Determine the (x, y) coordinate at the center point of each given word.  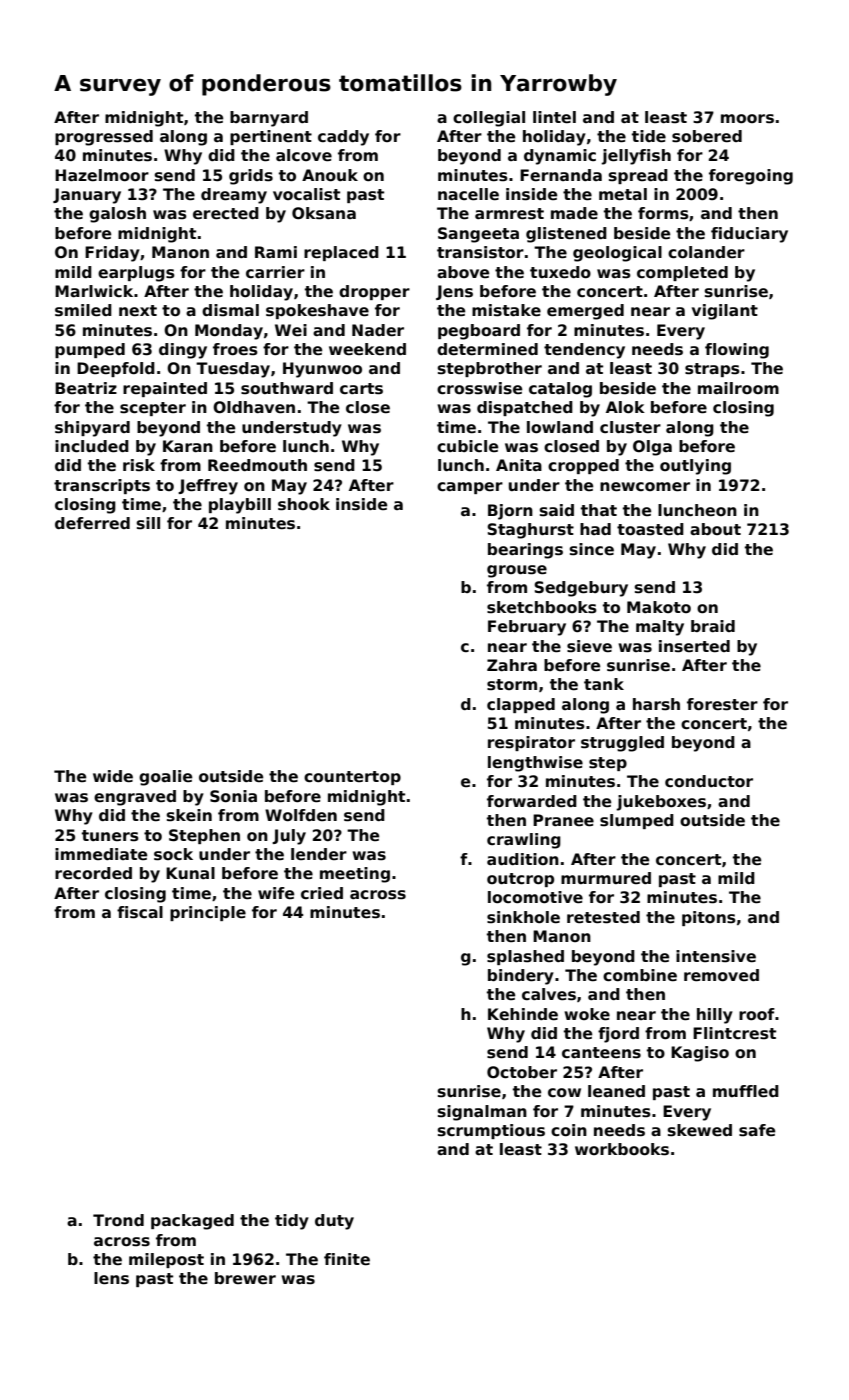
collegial (489, 119)
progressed (104, 138)
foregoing (751, 177)
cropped (583, 466)
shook (304, 504)
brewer (245, 1278)
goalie (165, 778)
